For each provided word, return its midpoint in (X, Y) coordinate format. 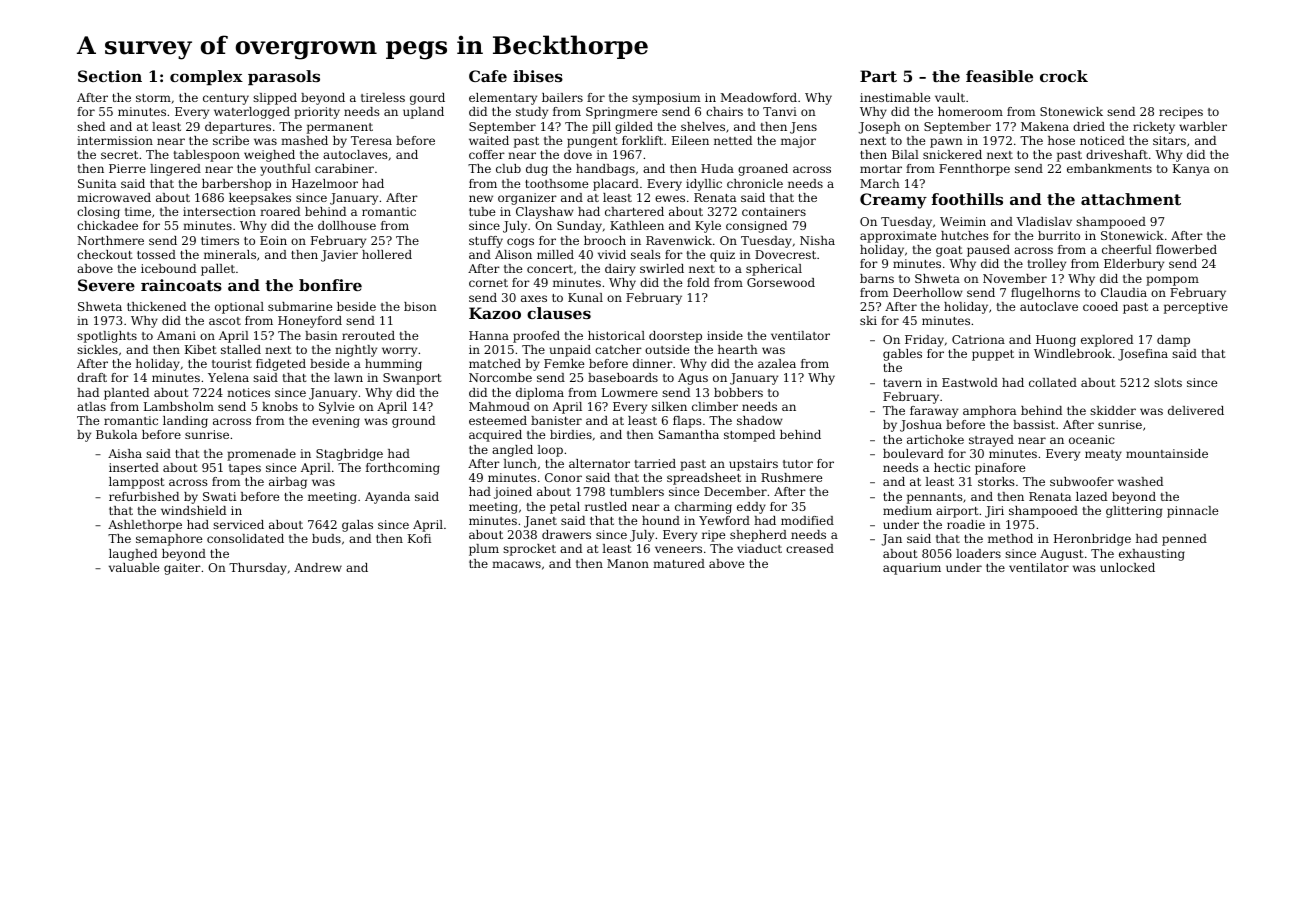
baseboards (623, 377)
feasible (999, 76)
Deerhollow (927, 292)
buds (326, 538)
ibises (538, 76)
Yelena (228, 377)
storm (153, 98)
